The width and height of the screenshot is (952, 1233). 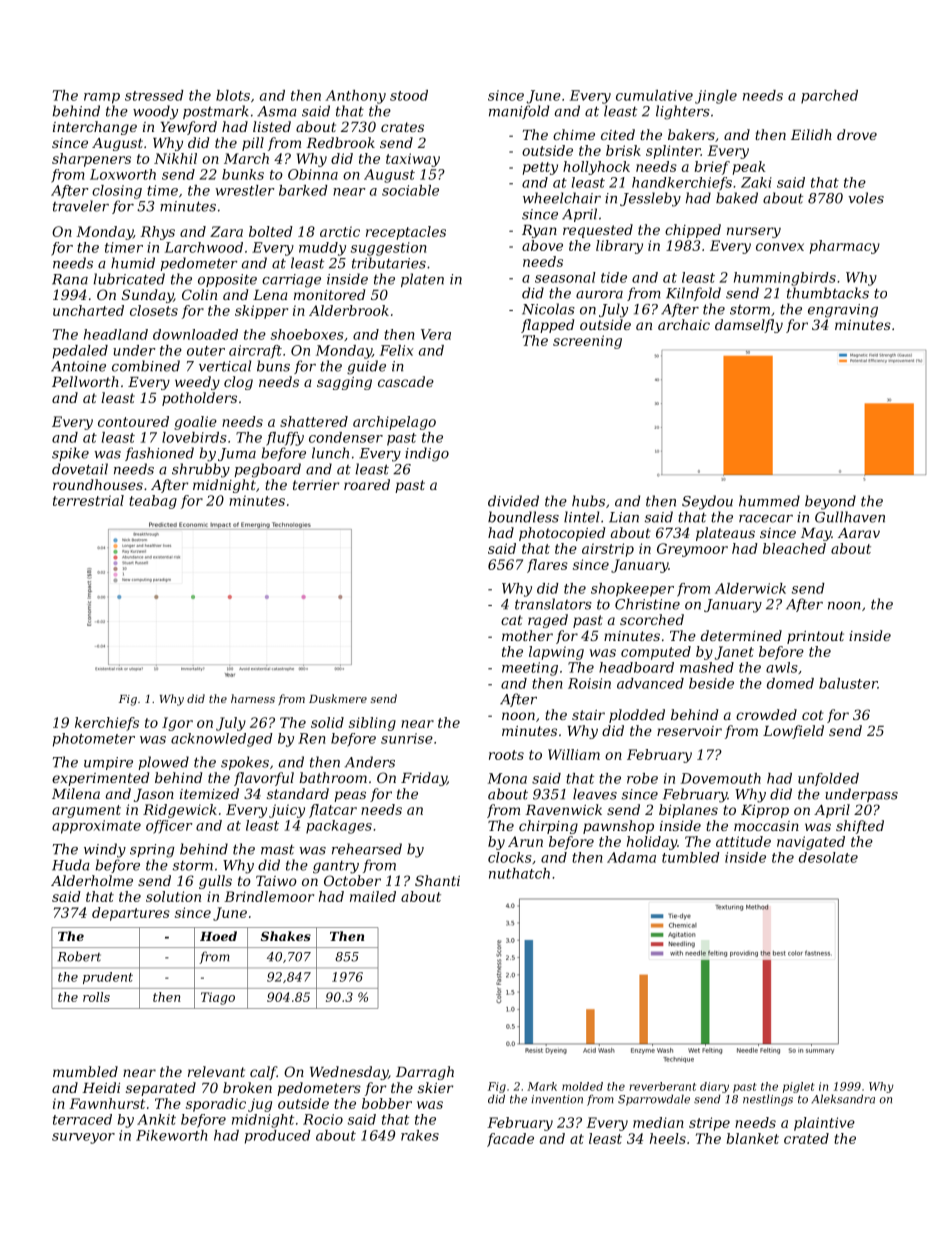 What do you see at coordinates (95, 128) in the screenshot?
I see `interchange` at bounding box center [95, 128].
